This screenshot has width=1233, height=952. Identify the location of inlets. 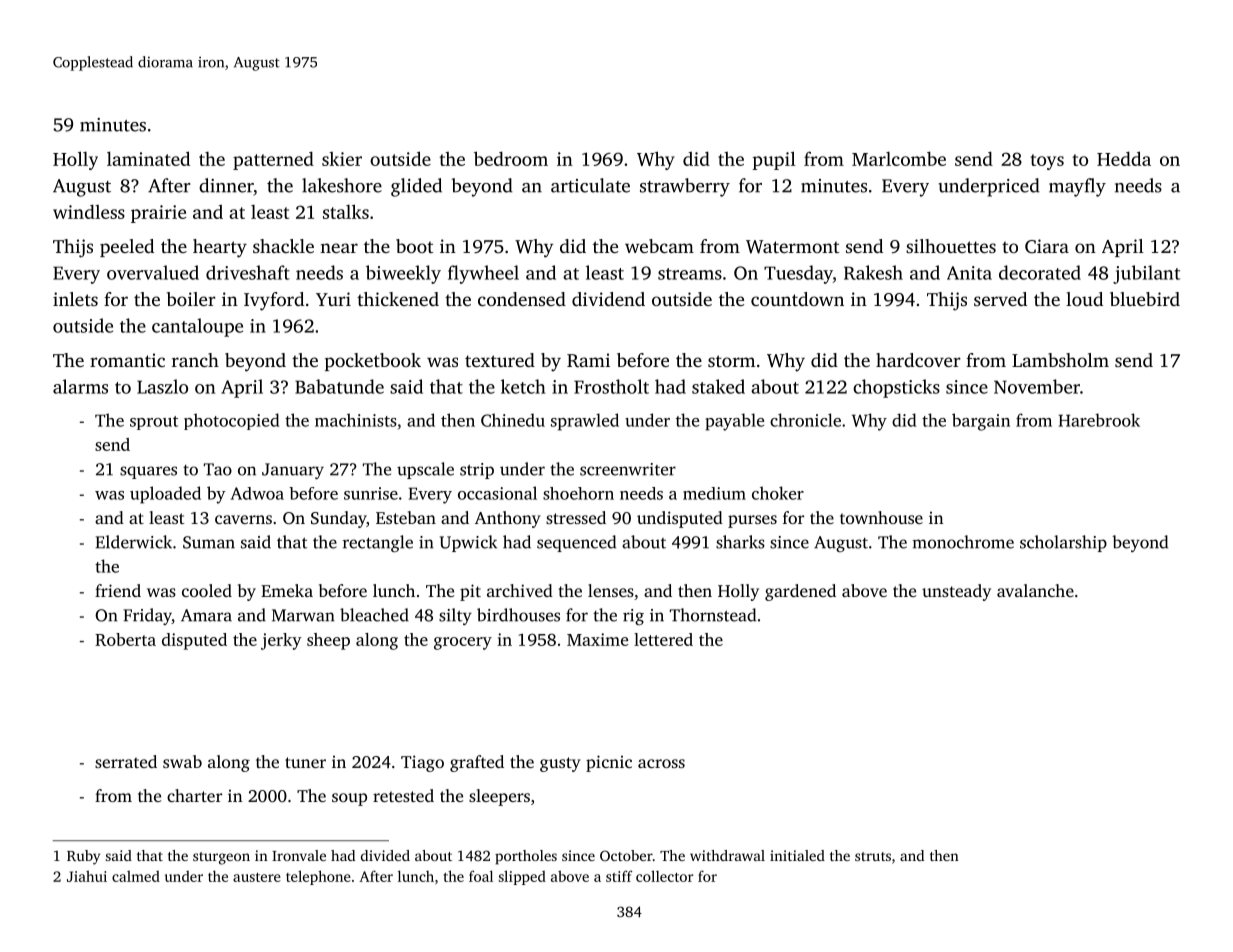
(75, 299).
